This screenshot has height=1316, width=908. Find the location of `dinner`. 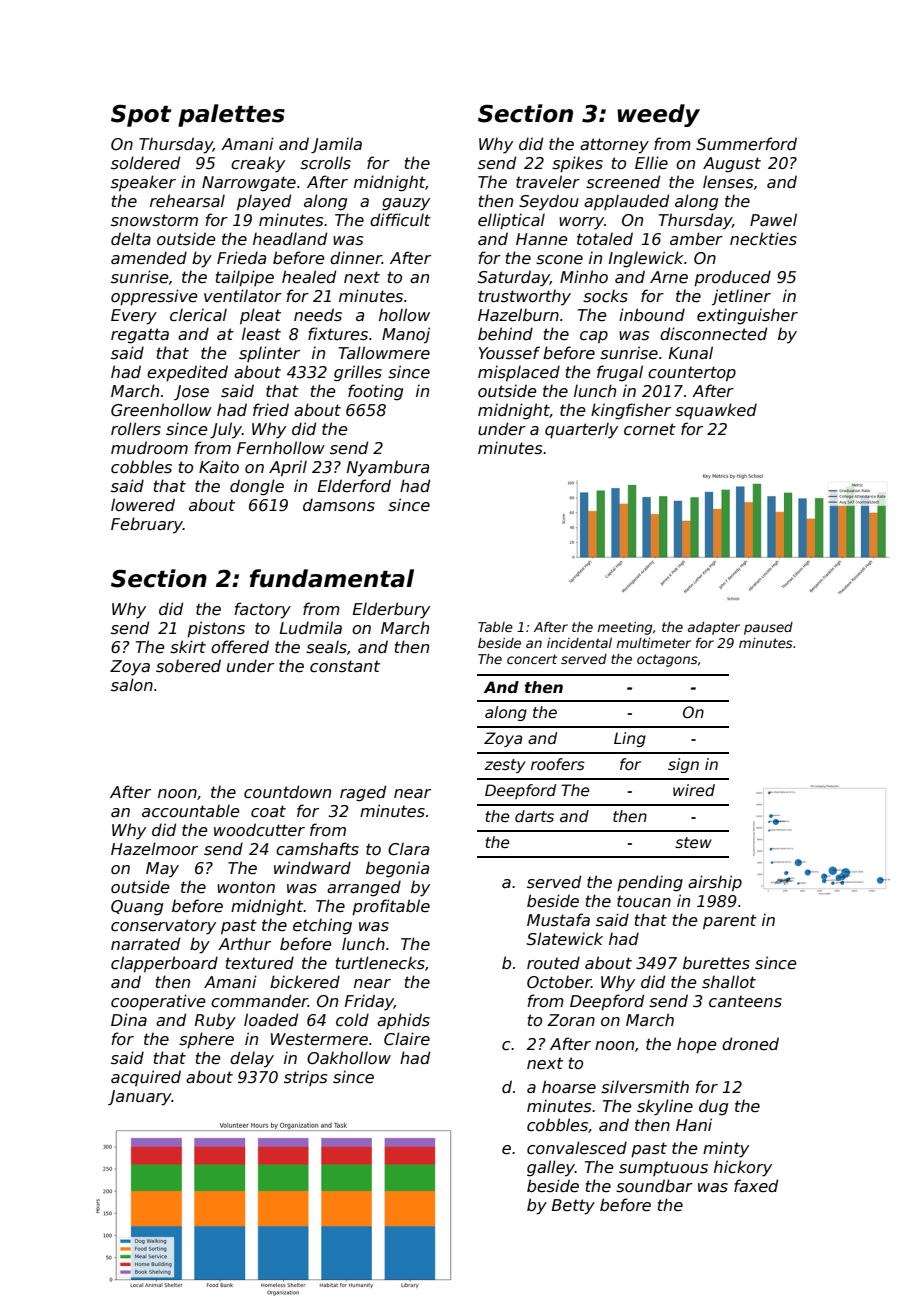

dinner is located at coordinates (356, 258).
